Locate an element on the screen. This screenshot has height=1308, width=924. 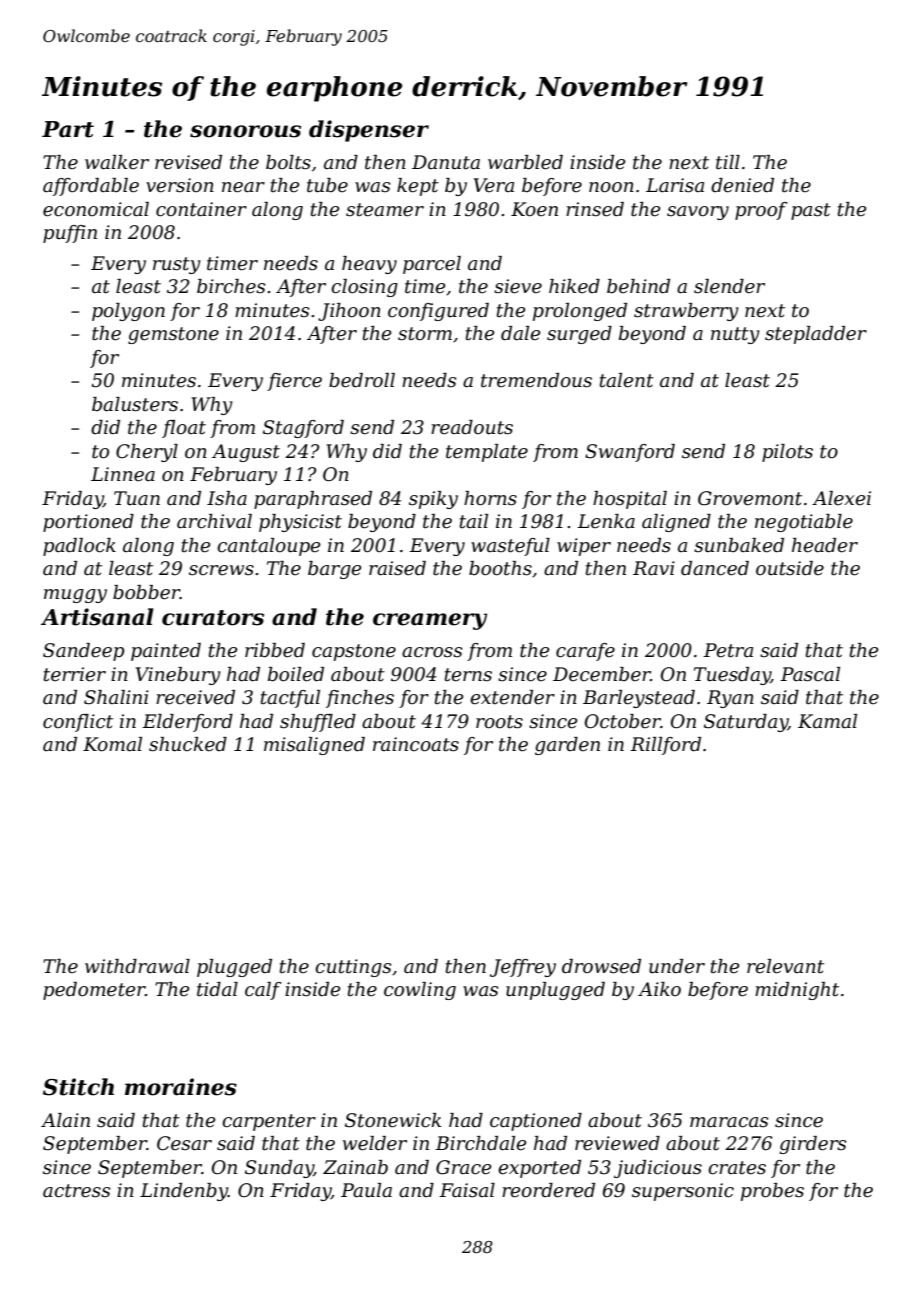
Pascal is located at coordinates (810, 674).
